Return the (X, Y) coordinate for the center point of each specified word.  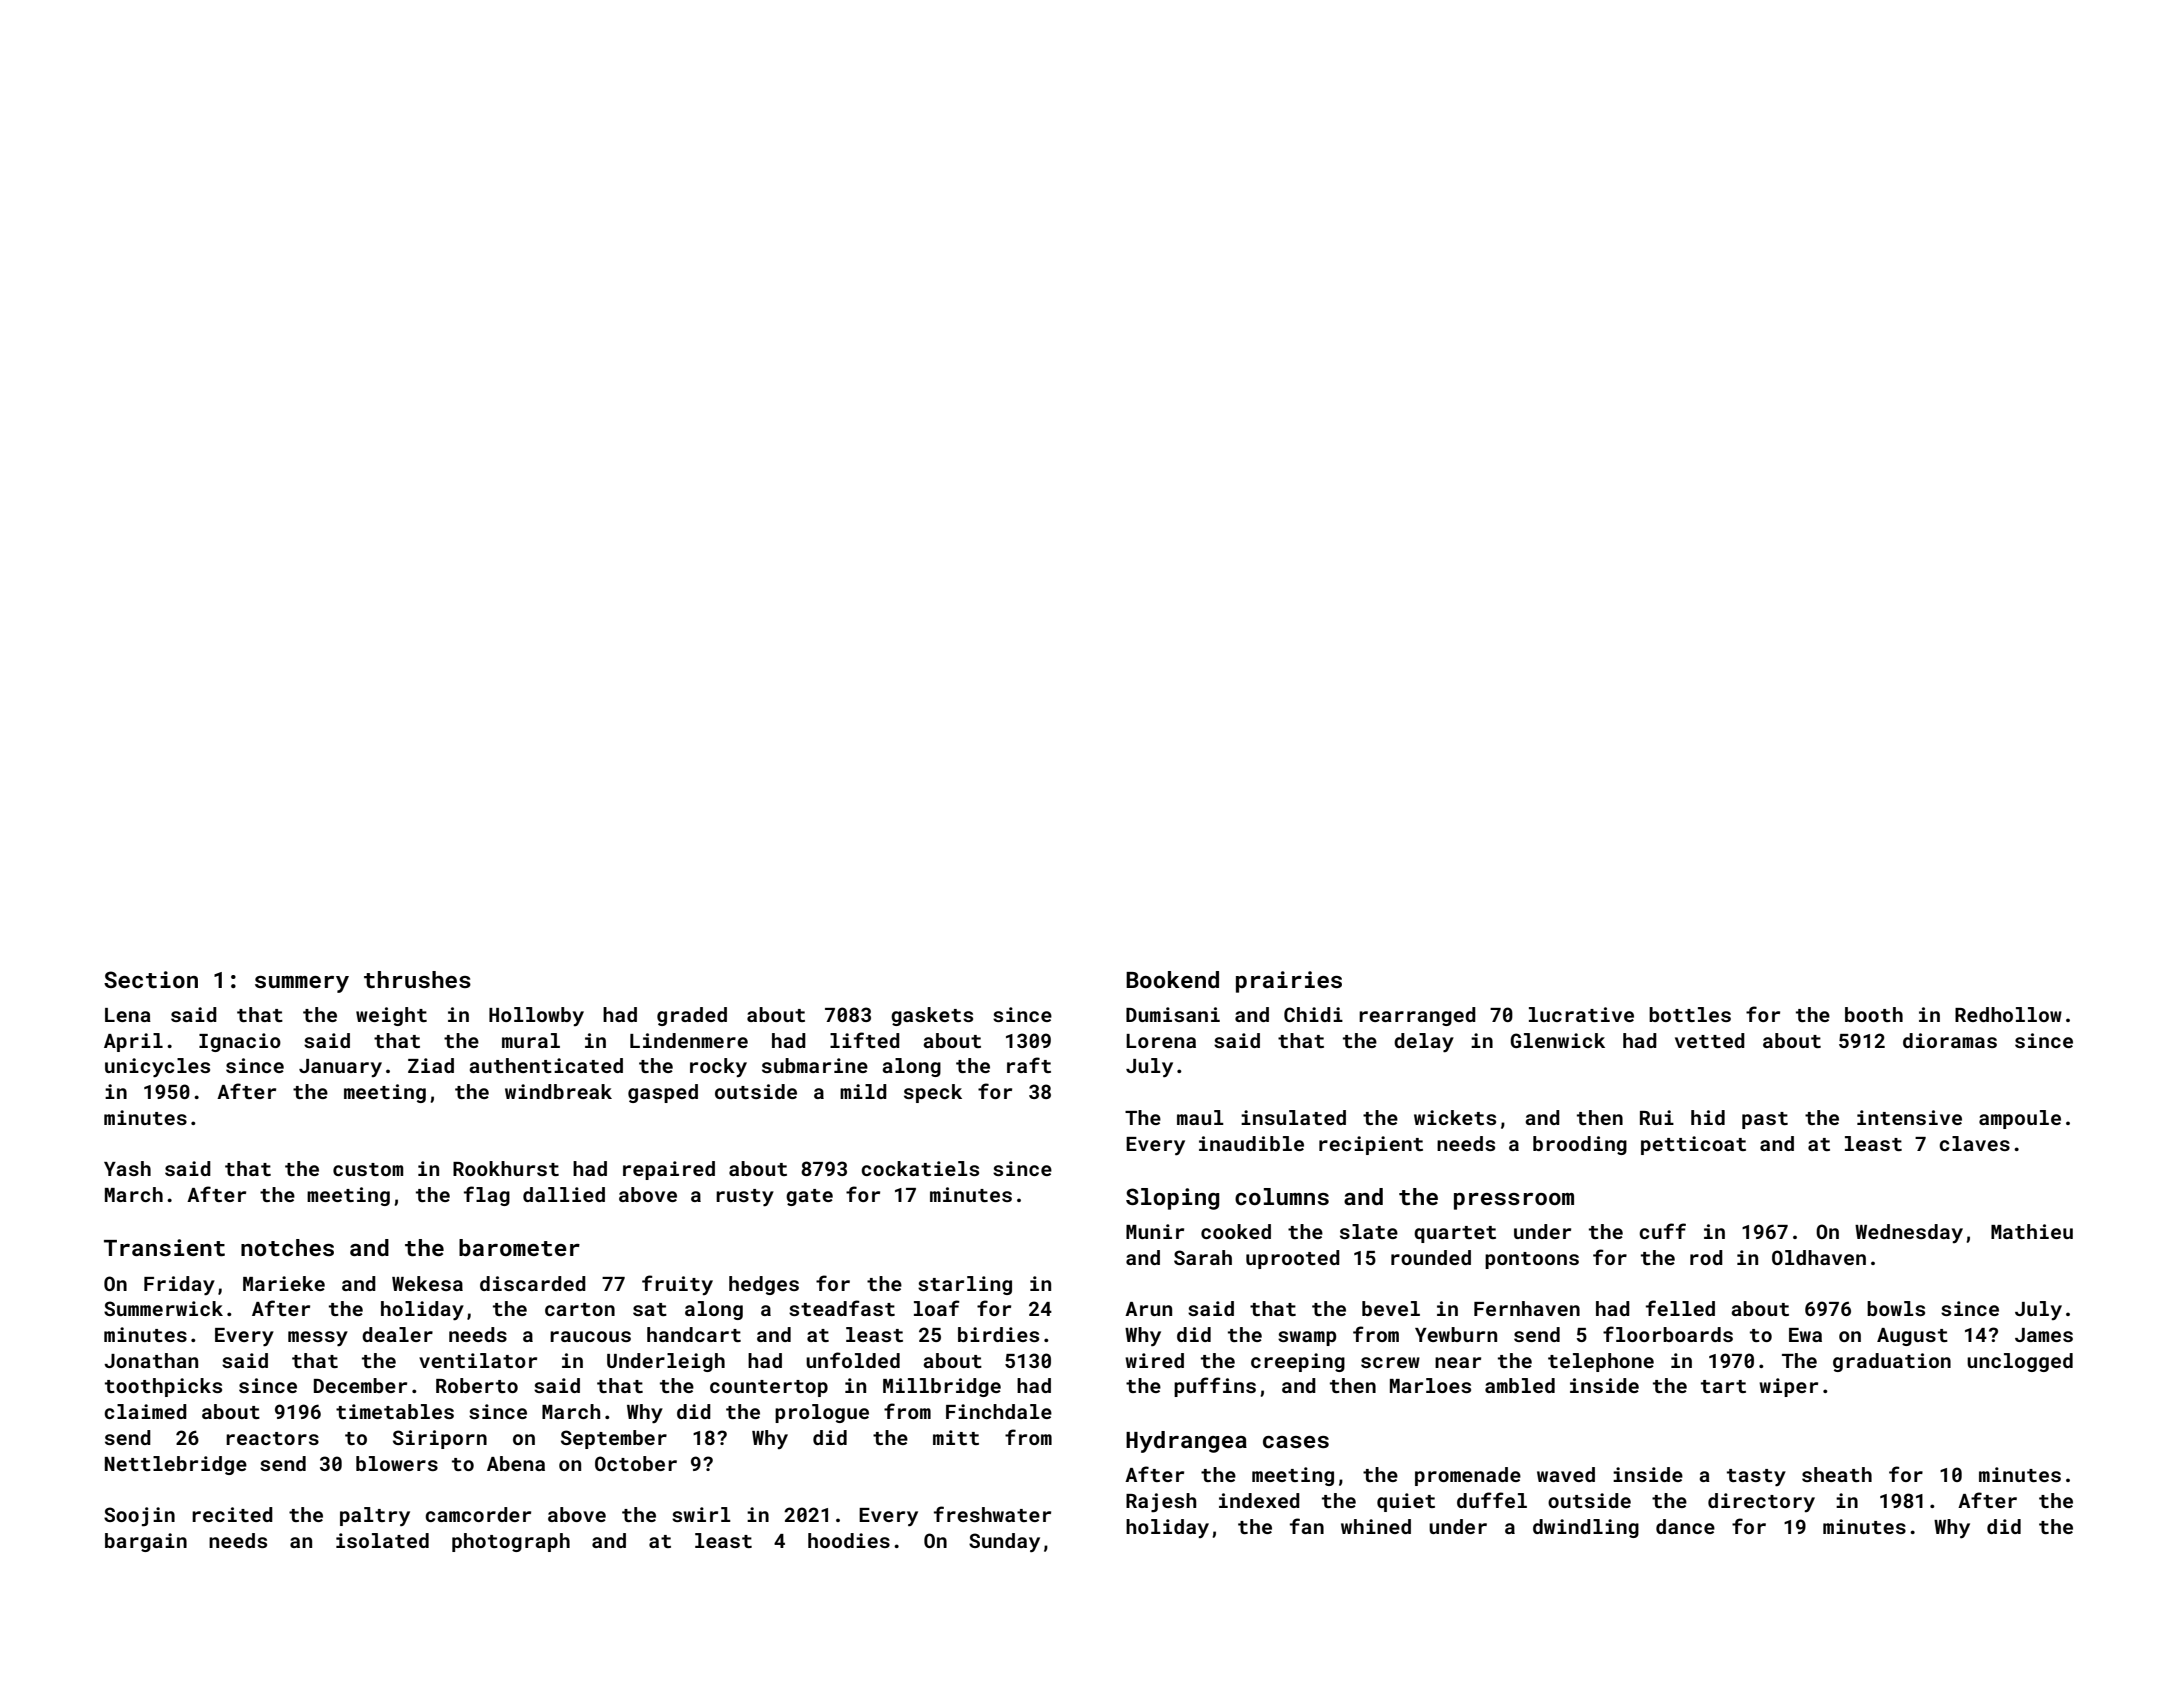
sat (650, 1309)
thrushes (417, 979)
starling (965, 1285)
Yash (127, 1168)
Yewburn (1456, 1334)
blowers (397, 1463)
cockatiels (920, 1168)
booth (1874, 1014)
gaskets (932, 1016)
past (1765, 1120)
